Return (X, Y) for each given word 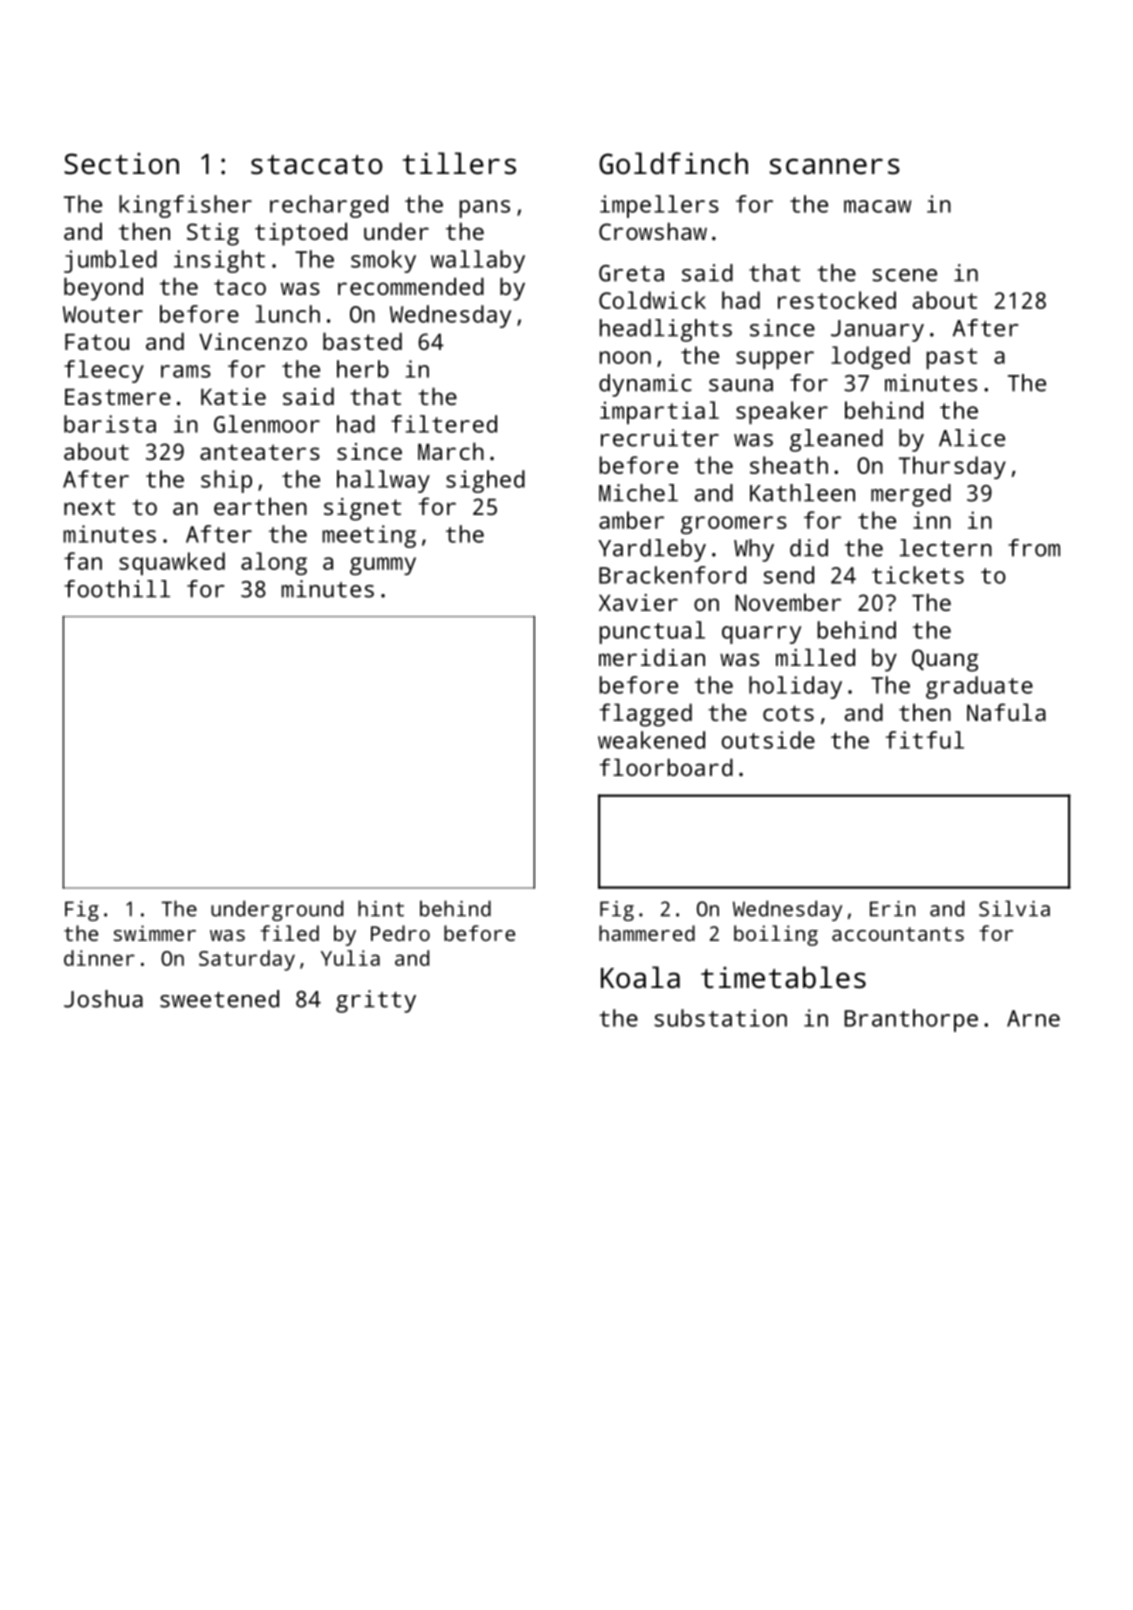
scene (904, 275)
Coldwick (652, 300)
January (877, 331)
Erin (892, 909)
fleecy (104, 371)
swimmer (155, 933)
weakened (651, 740)
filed (289, 933)
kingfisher (185, 206)
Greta (631, 273)
